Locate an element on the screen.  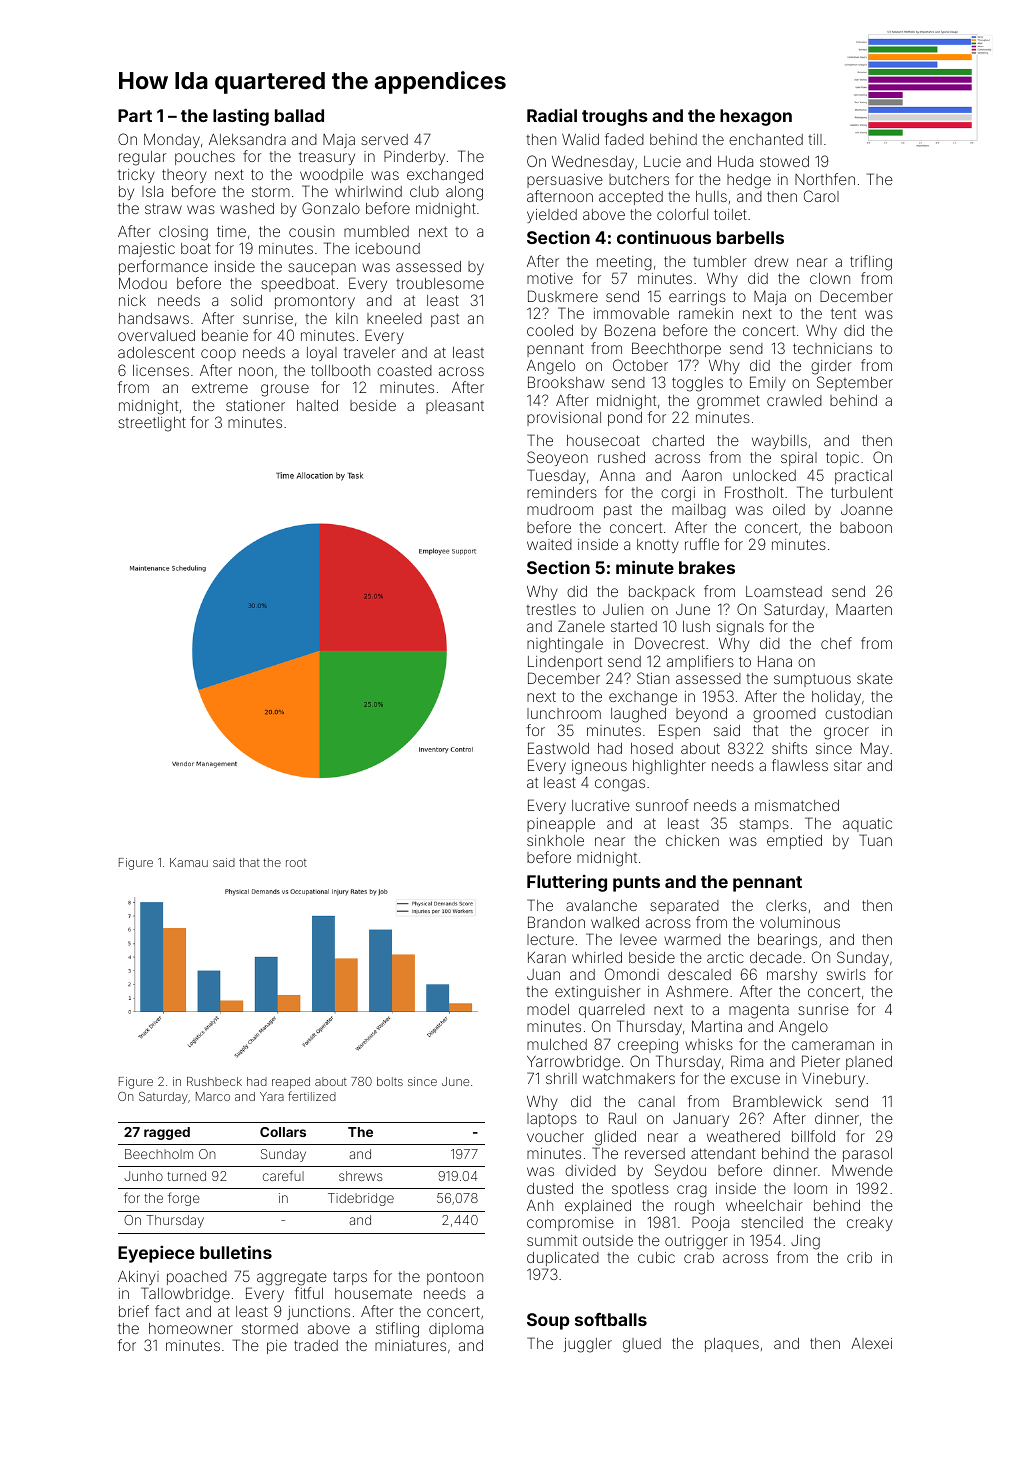
root is located at coordinates (296, 863).
